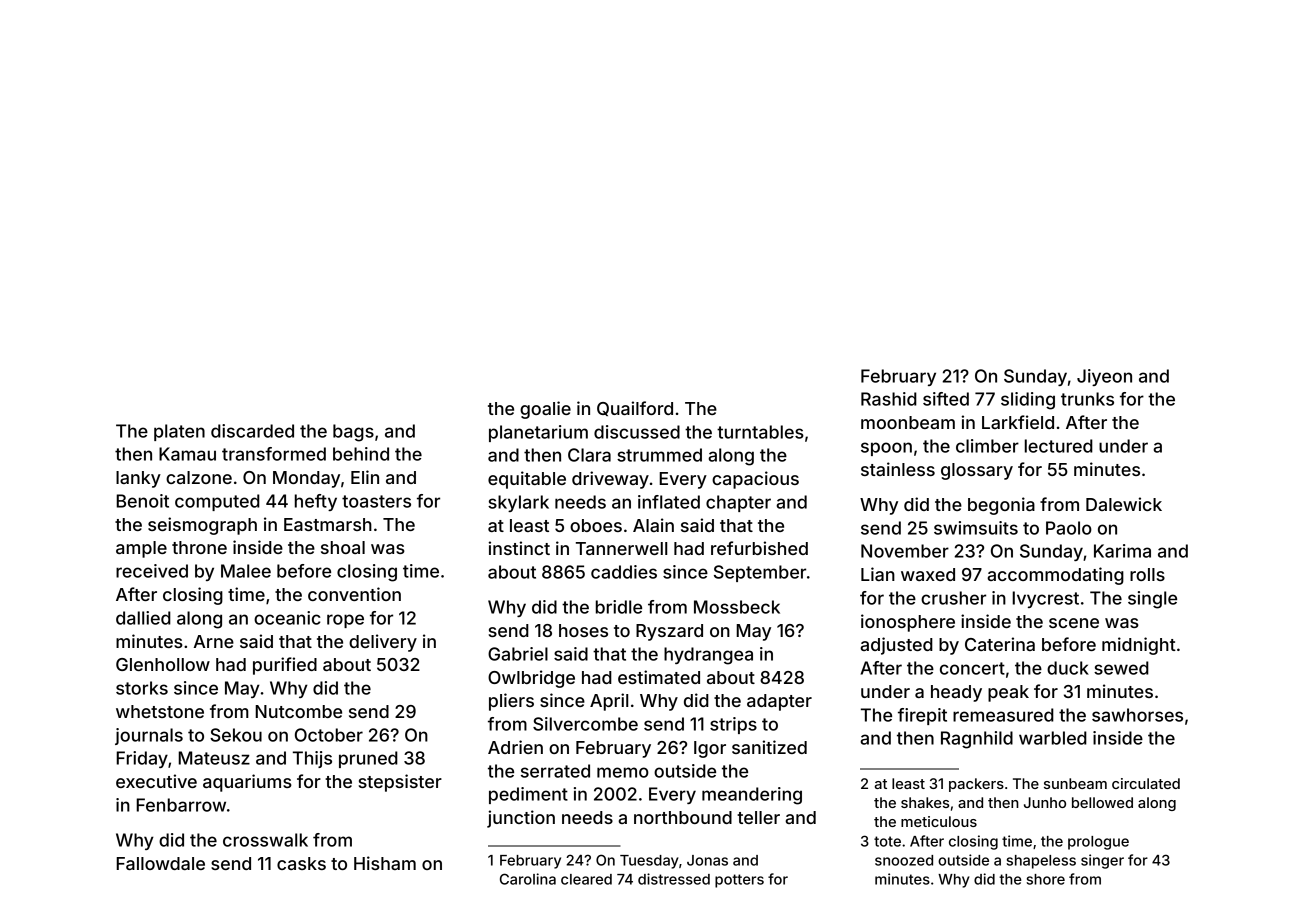 This document has height=924, width=1308. I want to click on convention, so click(354, 594).
